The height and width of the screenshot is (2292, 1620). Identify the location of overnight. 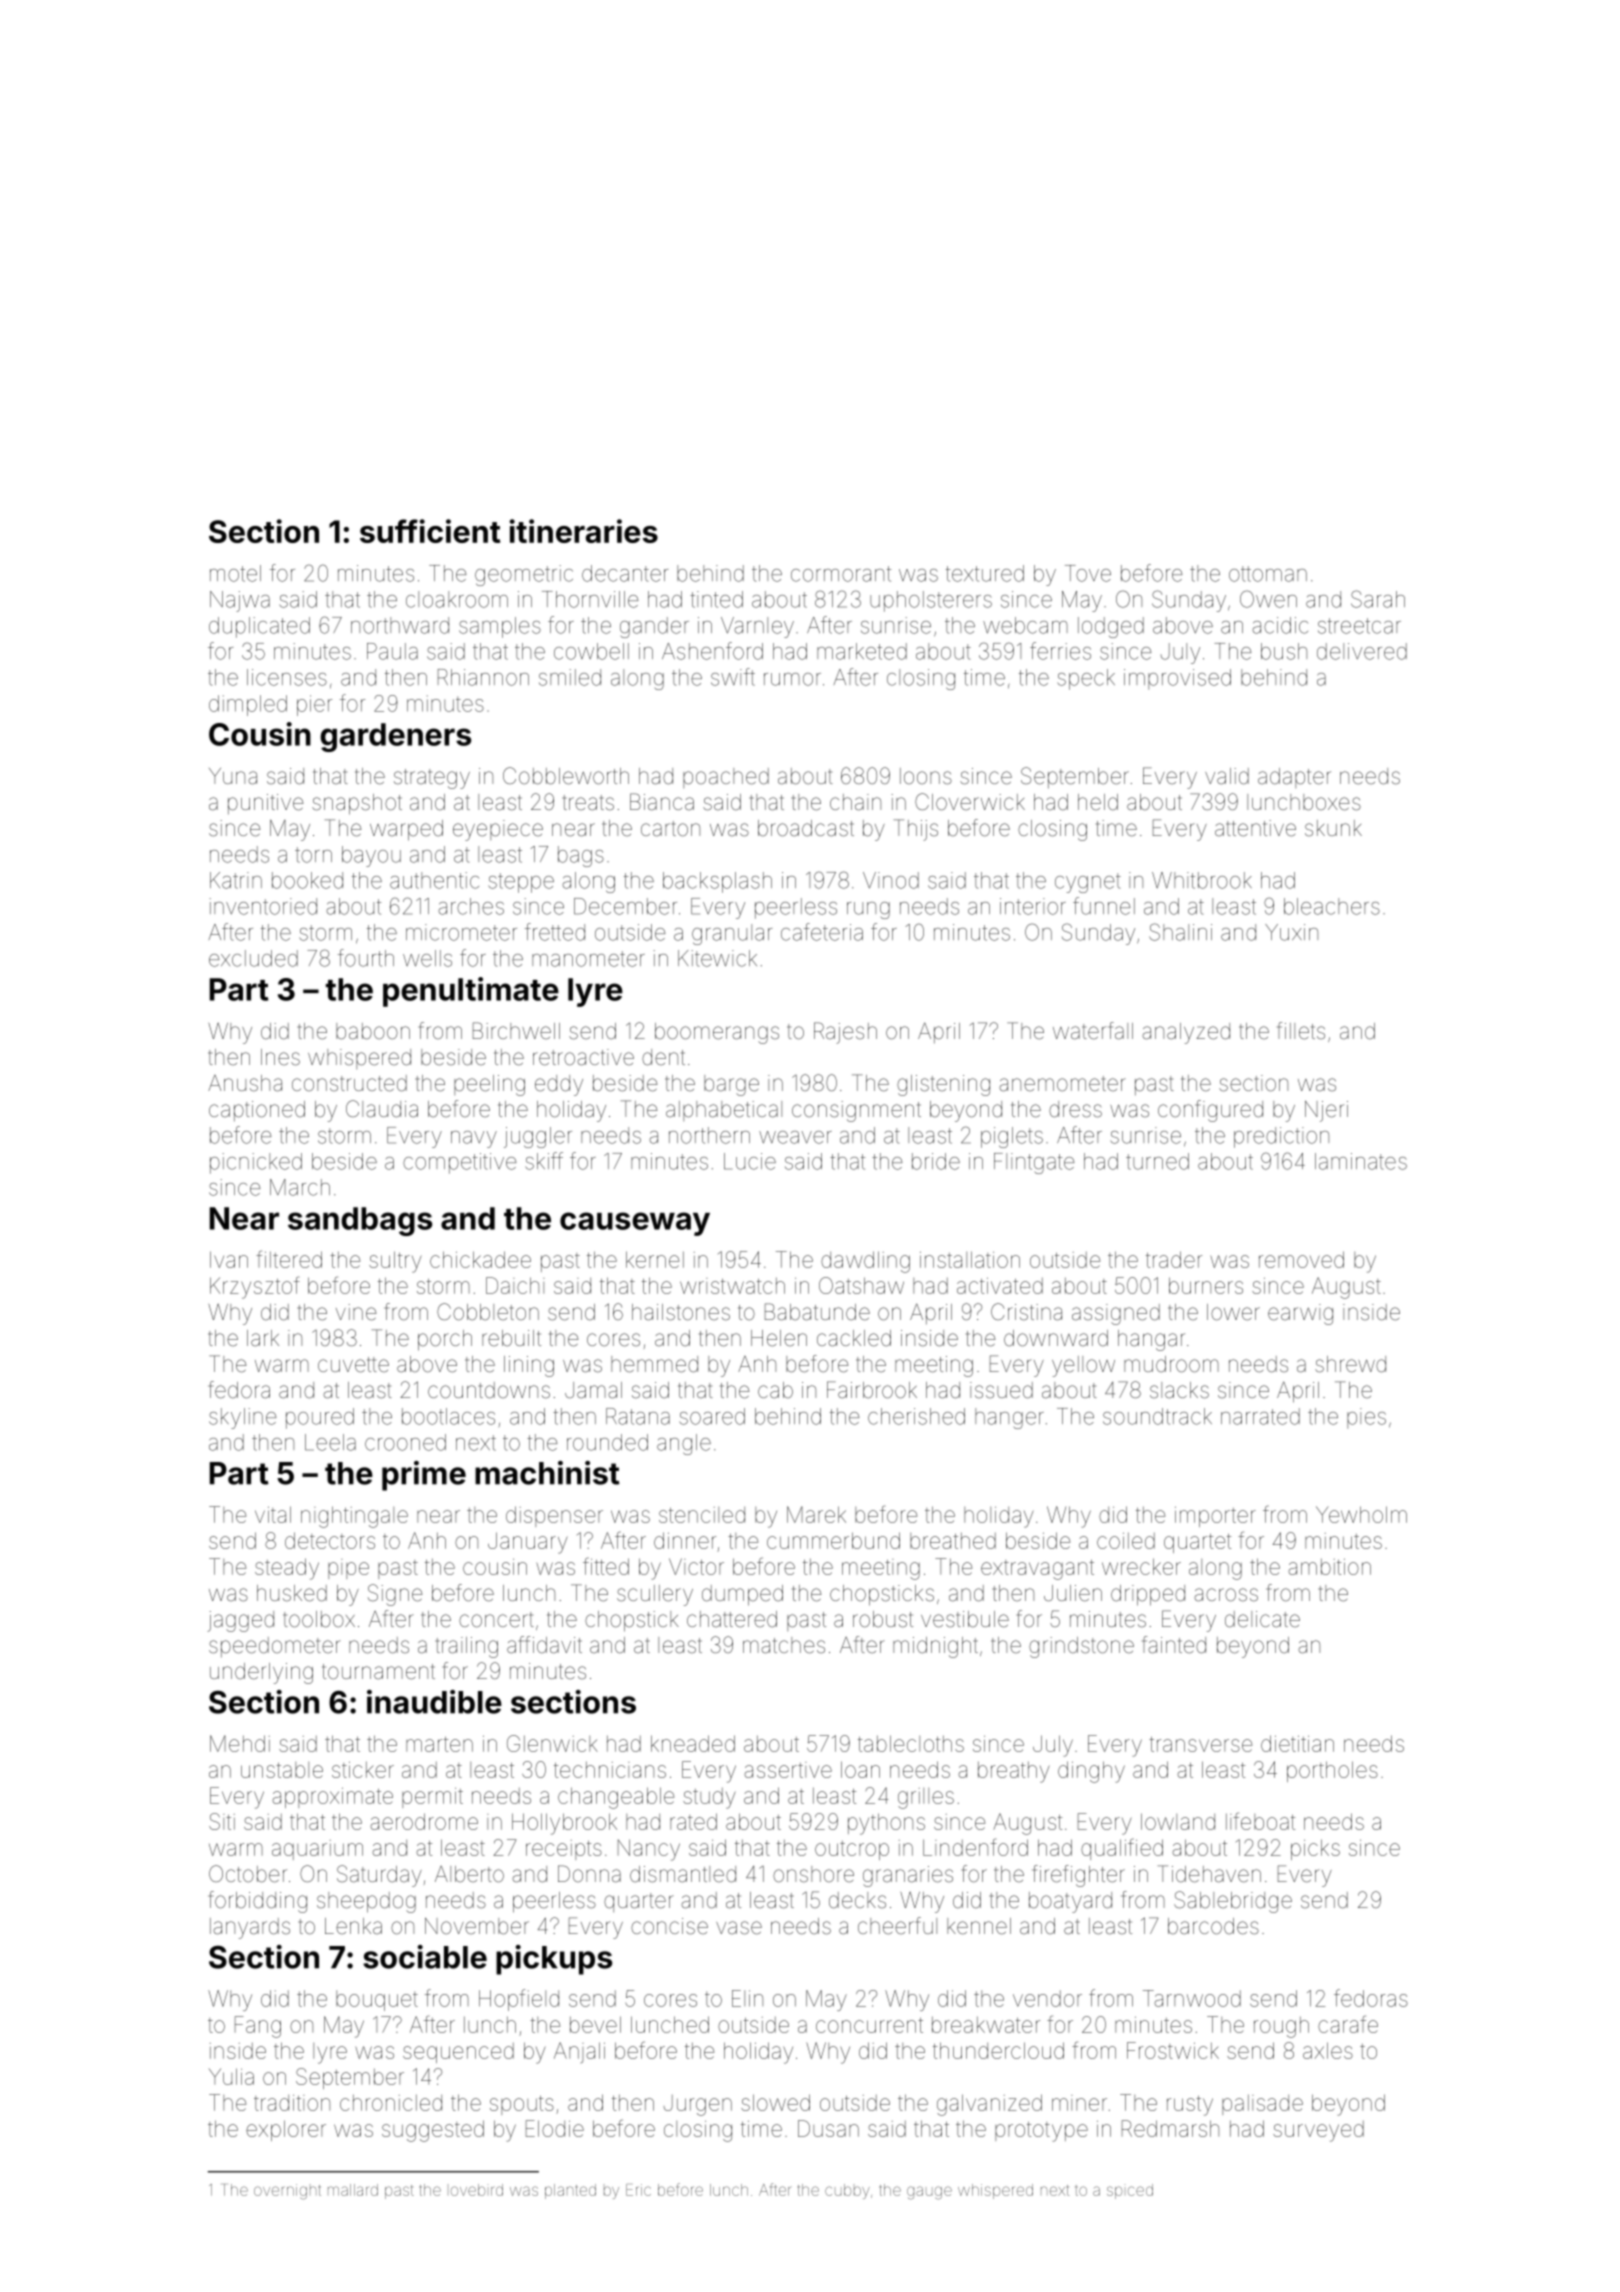
(287, 2192).
